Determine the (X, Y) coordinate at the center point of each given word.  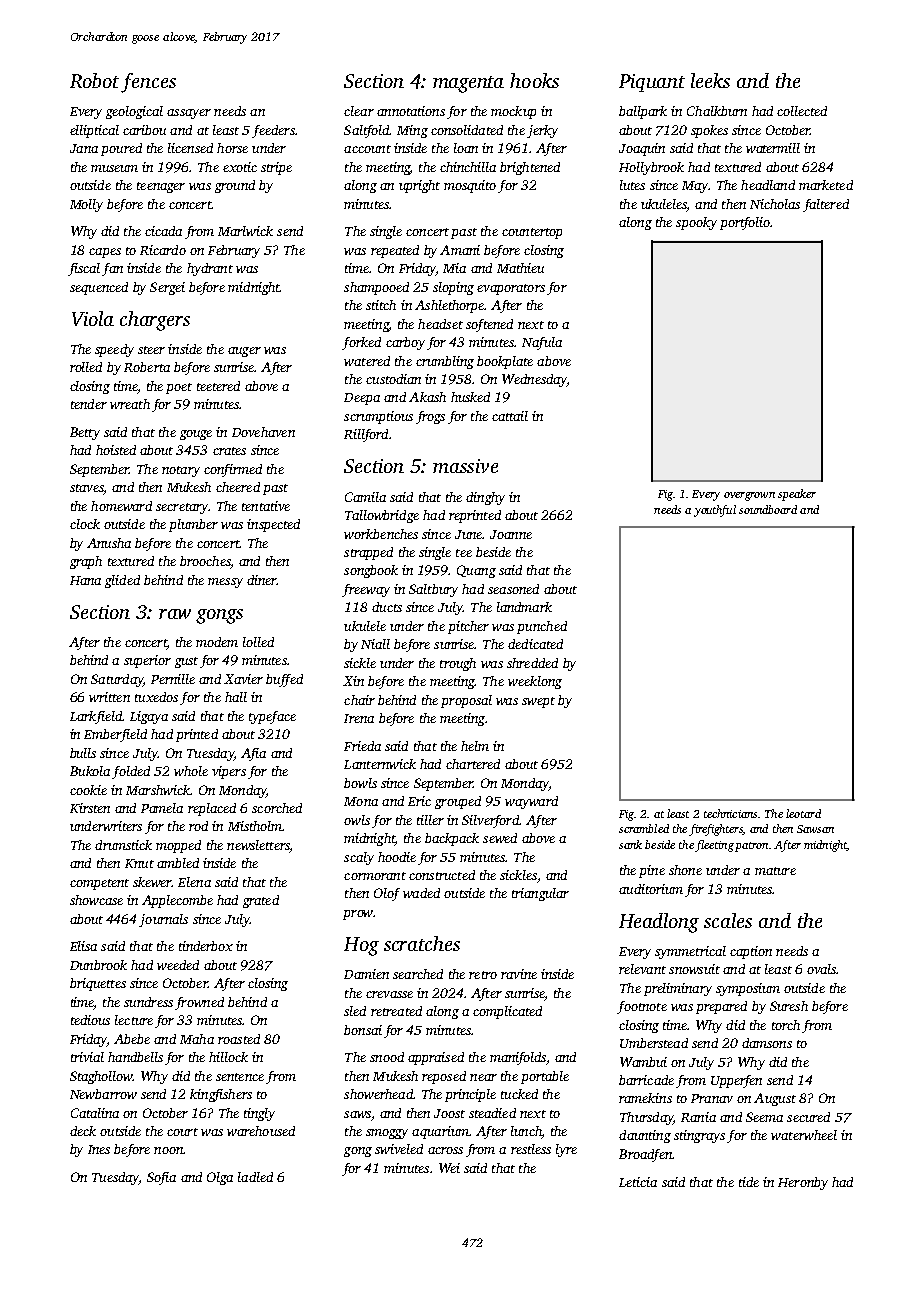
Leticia (638, 1182)
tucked (519, 1094)
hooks (534, 80)
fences (148, 83)
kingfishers (221, 1095)
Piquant (652, 83)
